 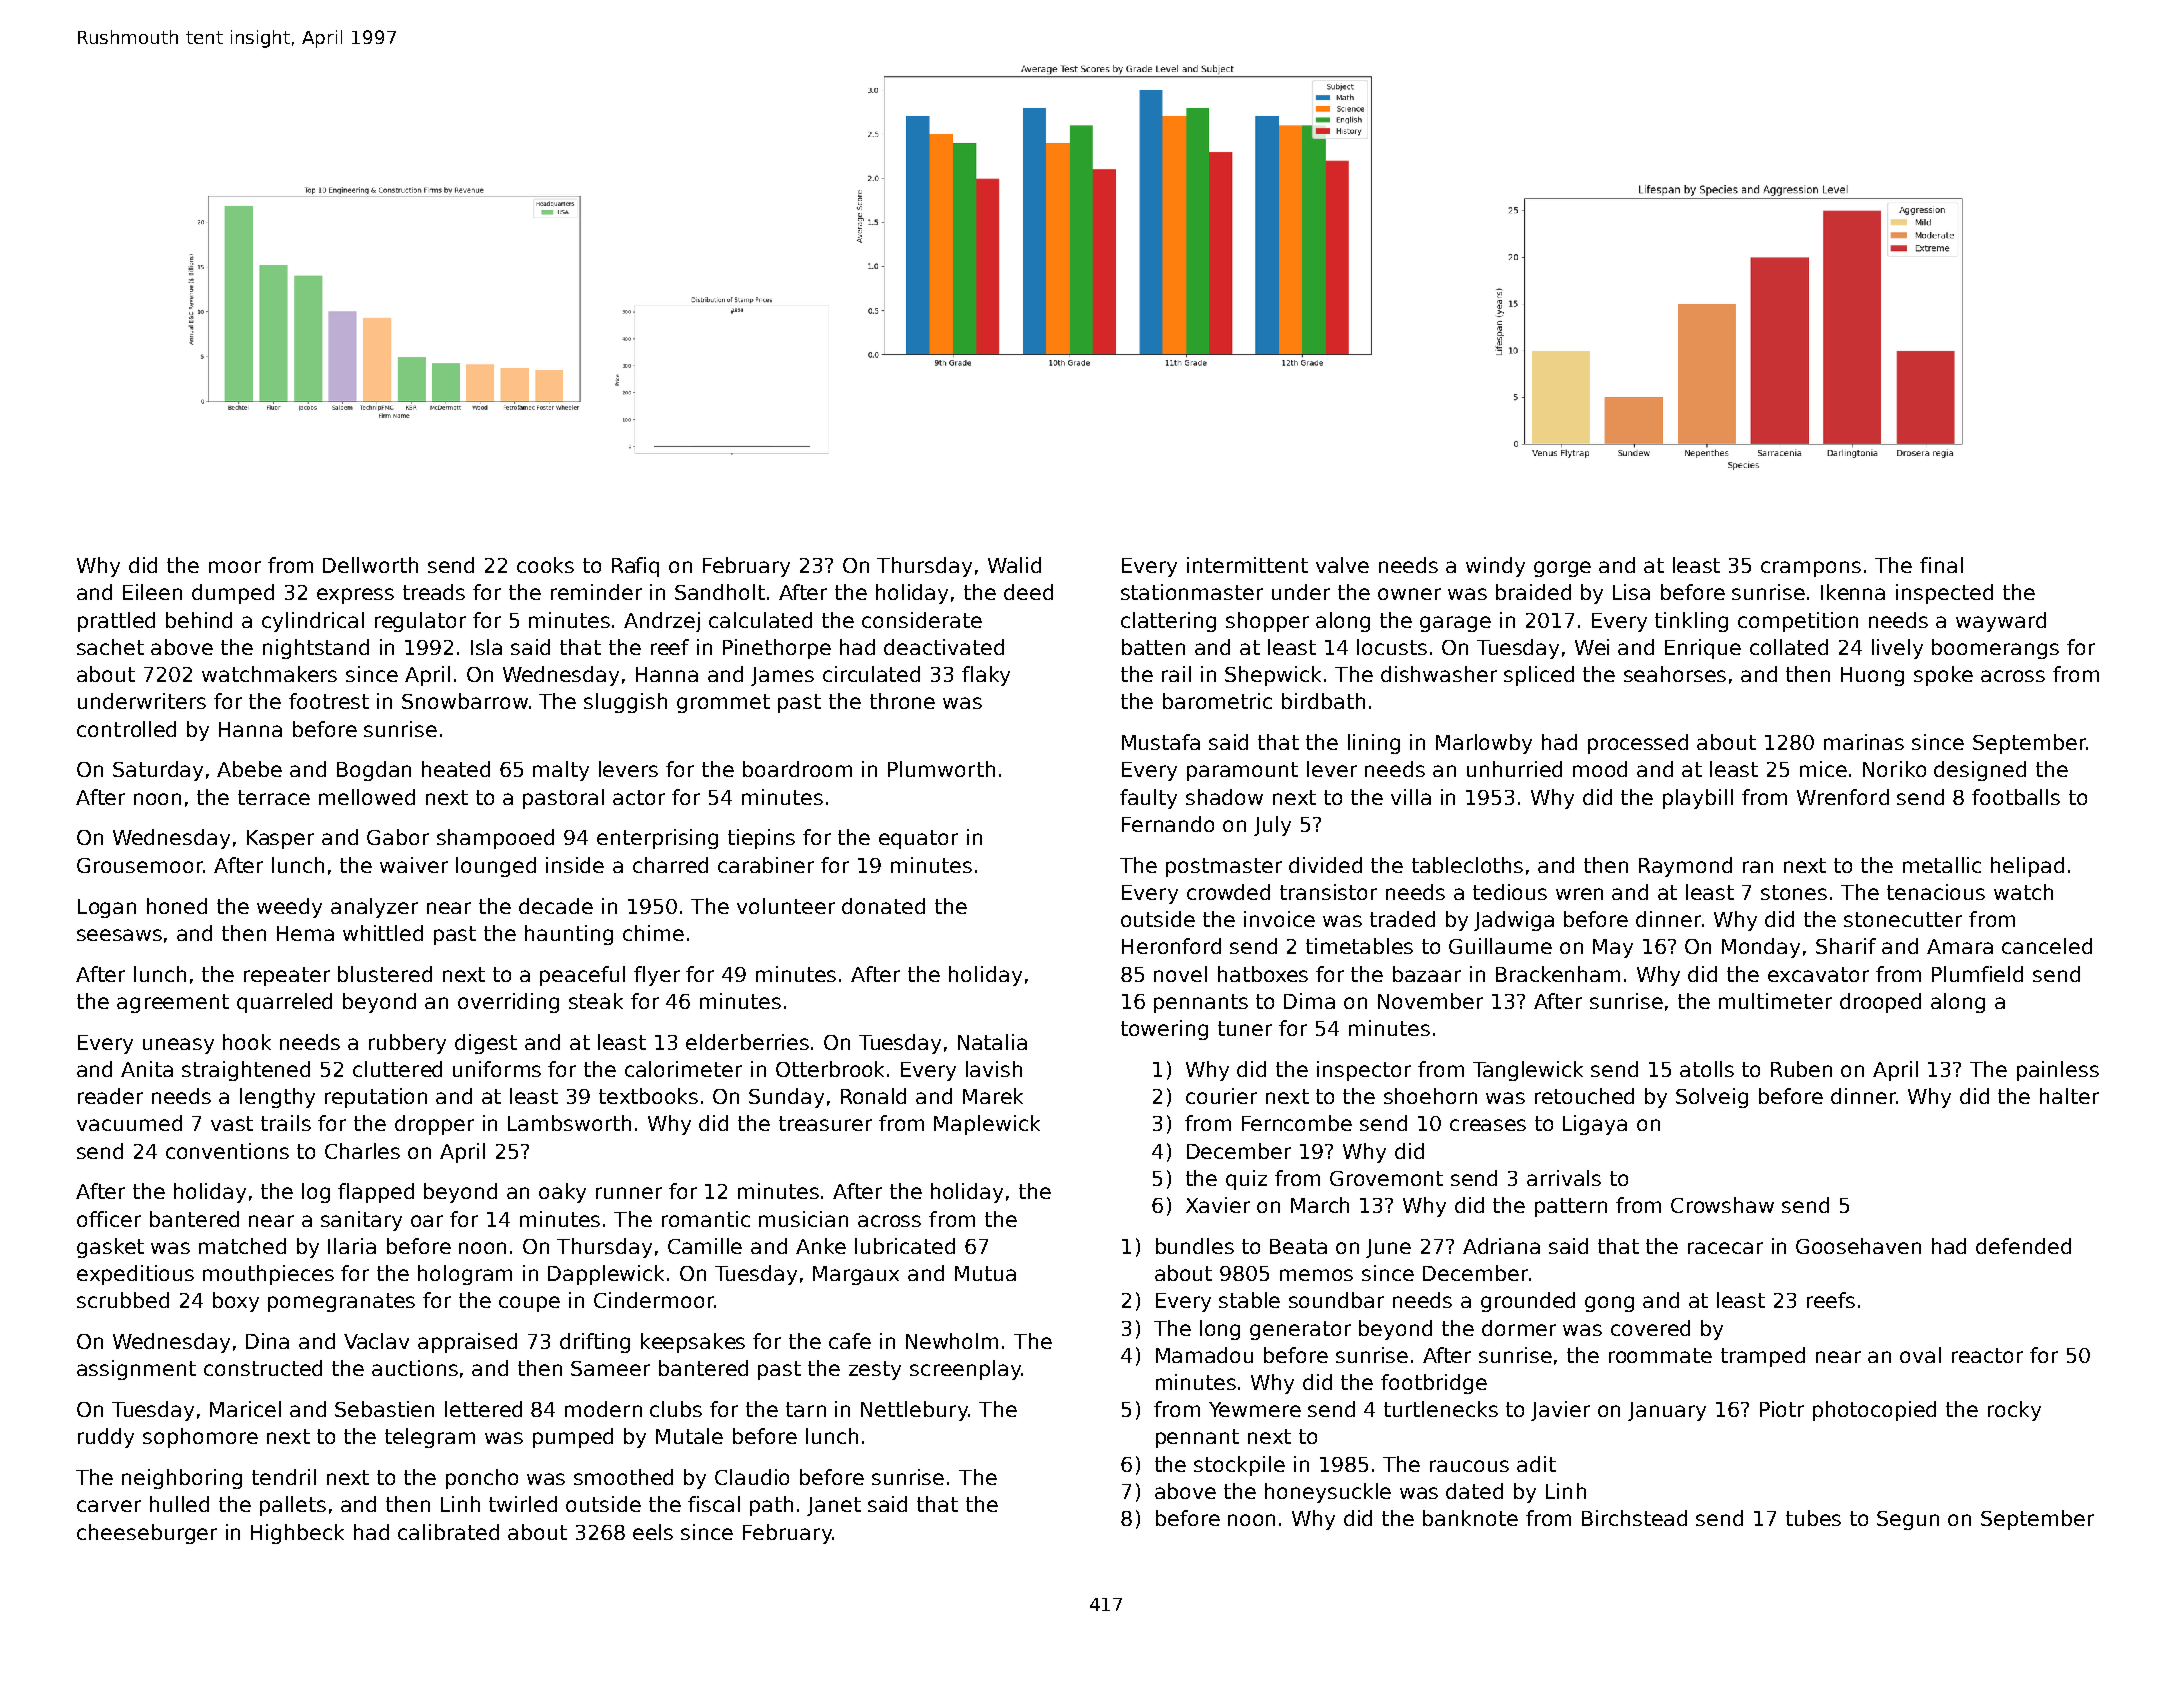 What do you see at coordinates (1811, 569) in the image?
I see `crampons` at bounding box center [1811, 569].
